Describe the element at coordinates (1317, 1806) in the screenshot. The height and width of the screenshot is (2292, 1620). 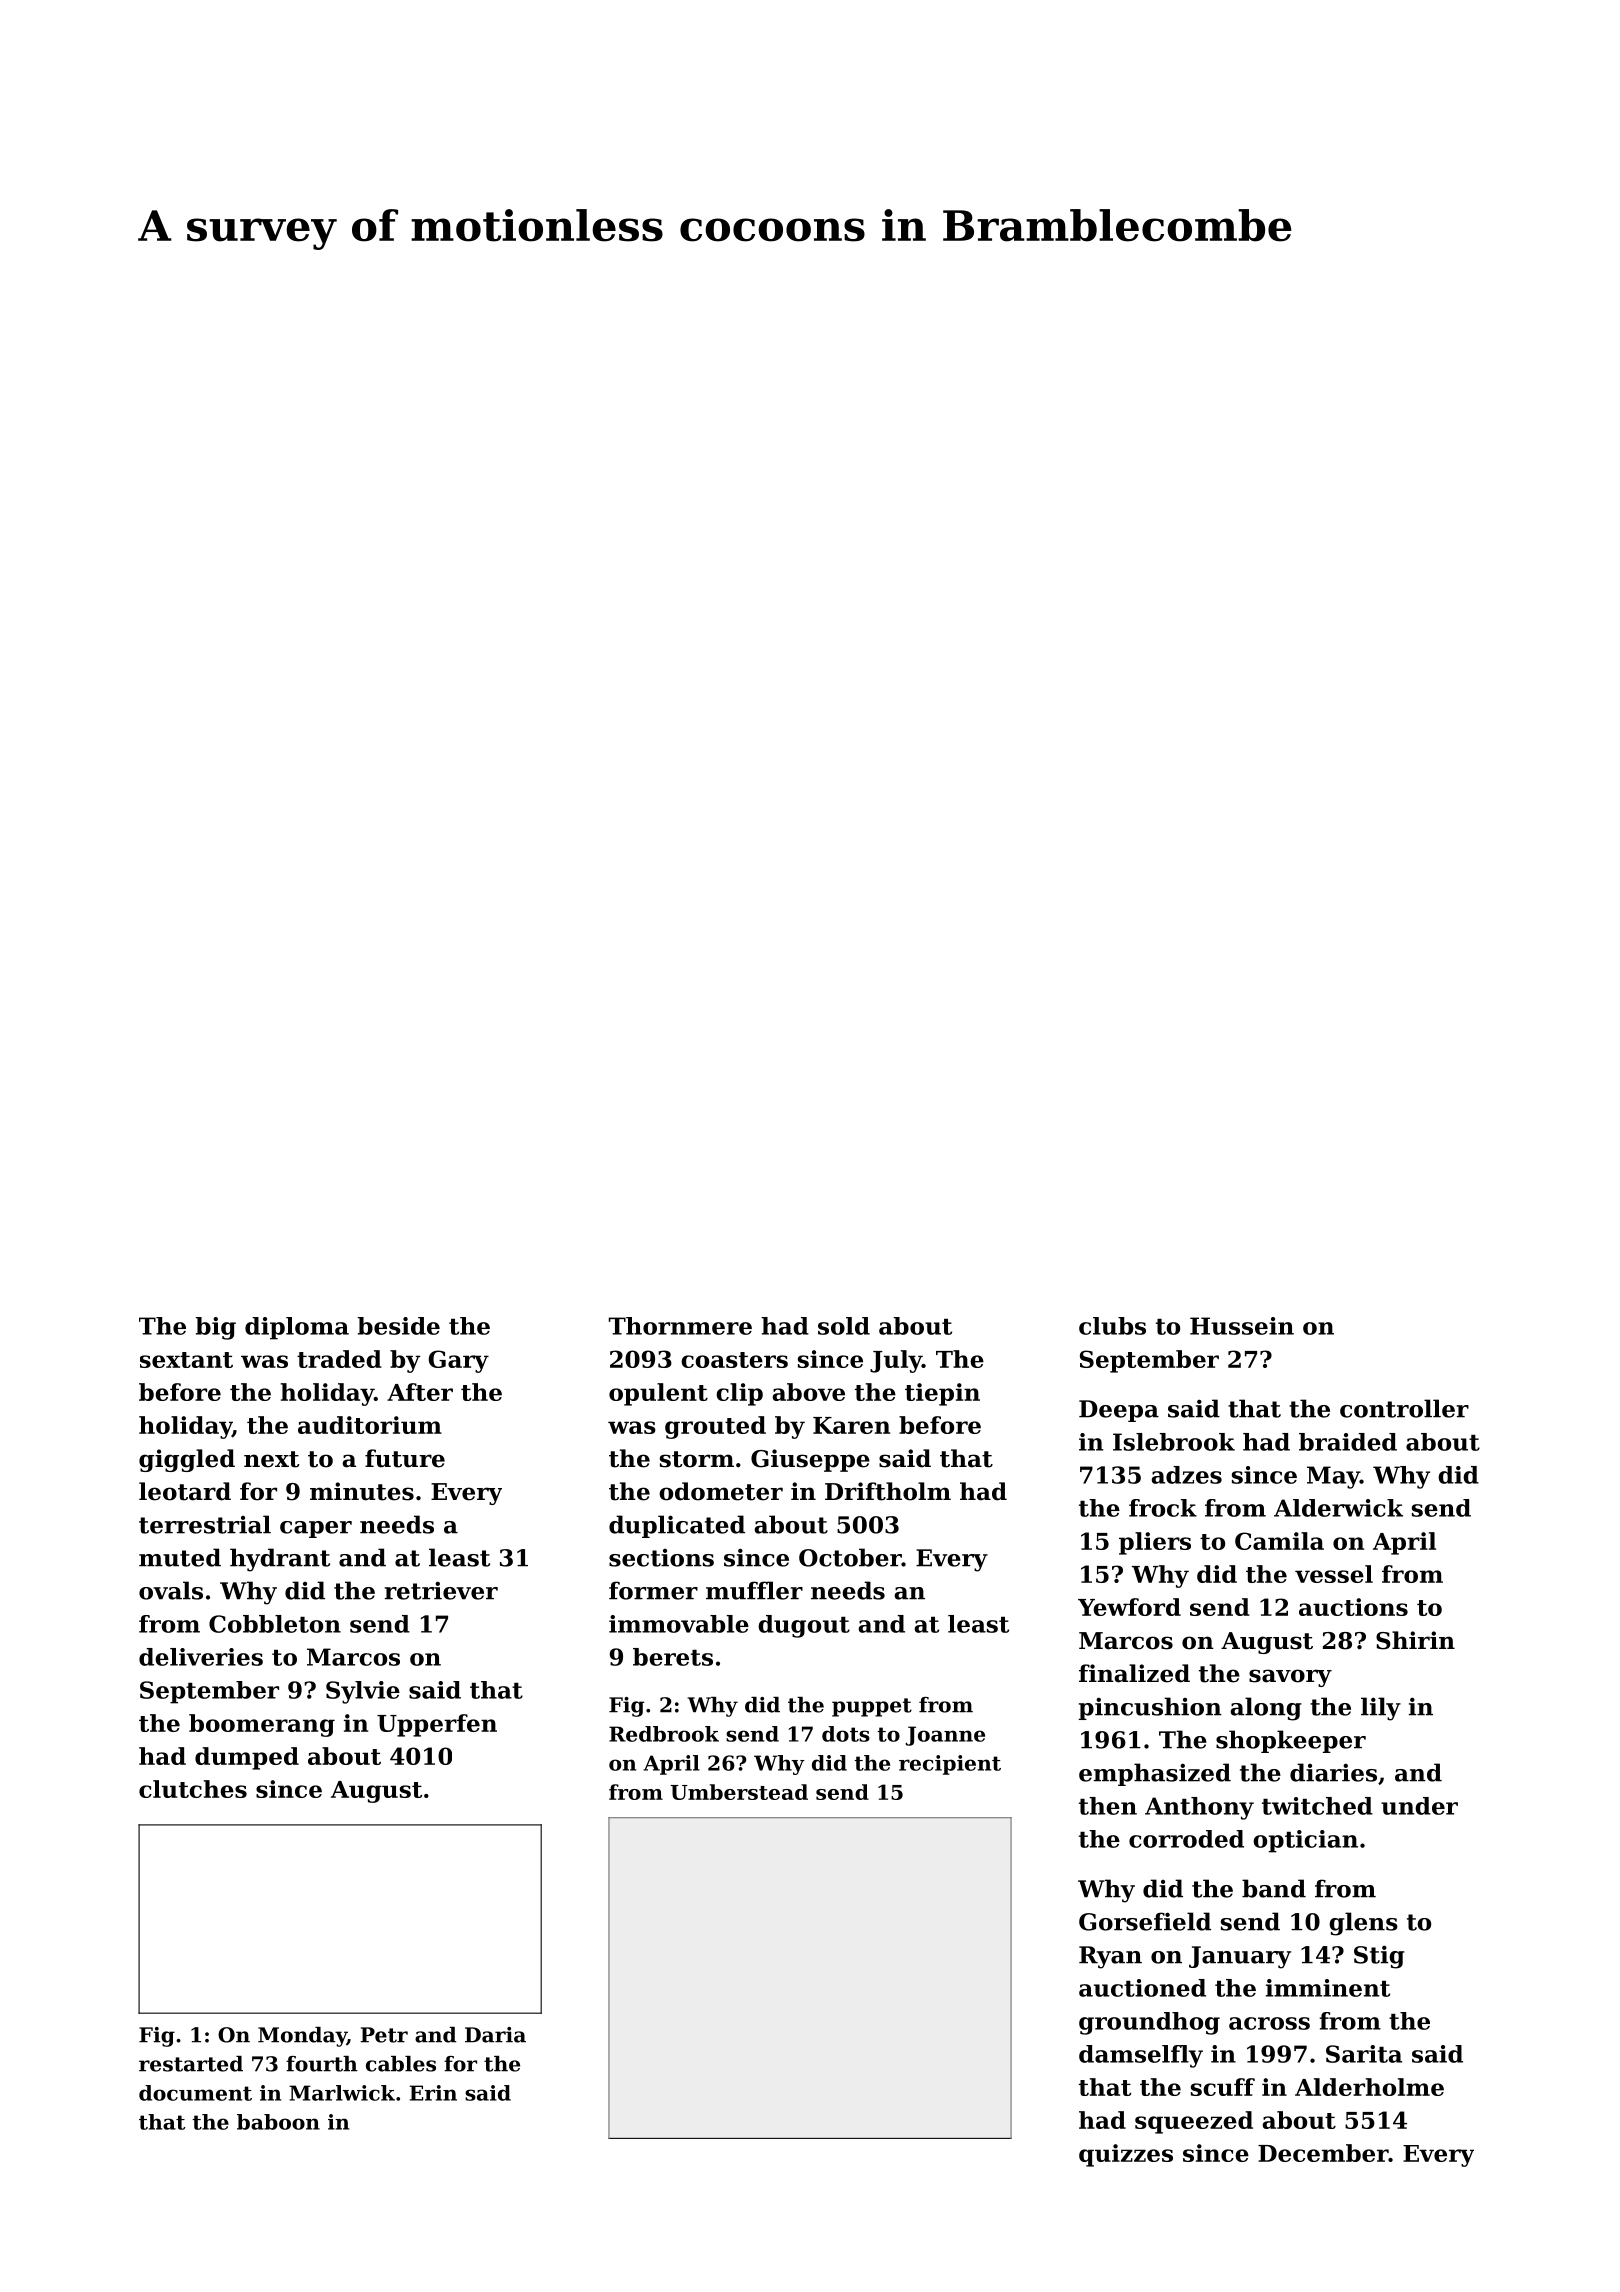
I see `twitched` at that location.
